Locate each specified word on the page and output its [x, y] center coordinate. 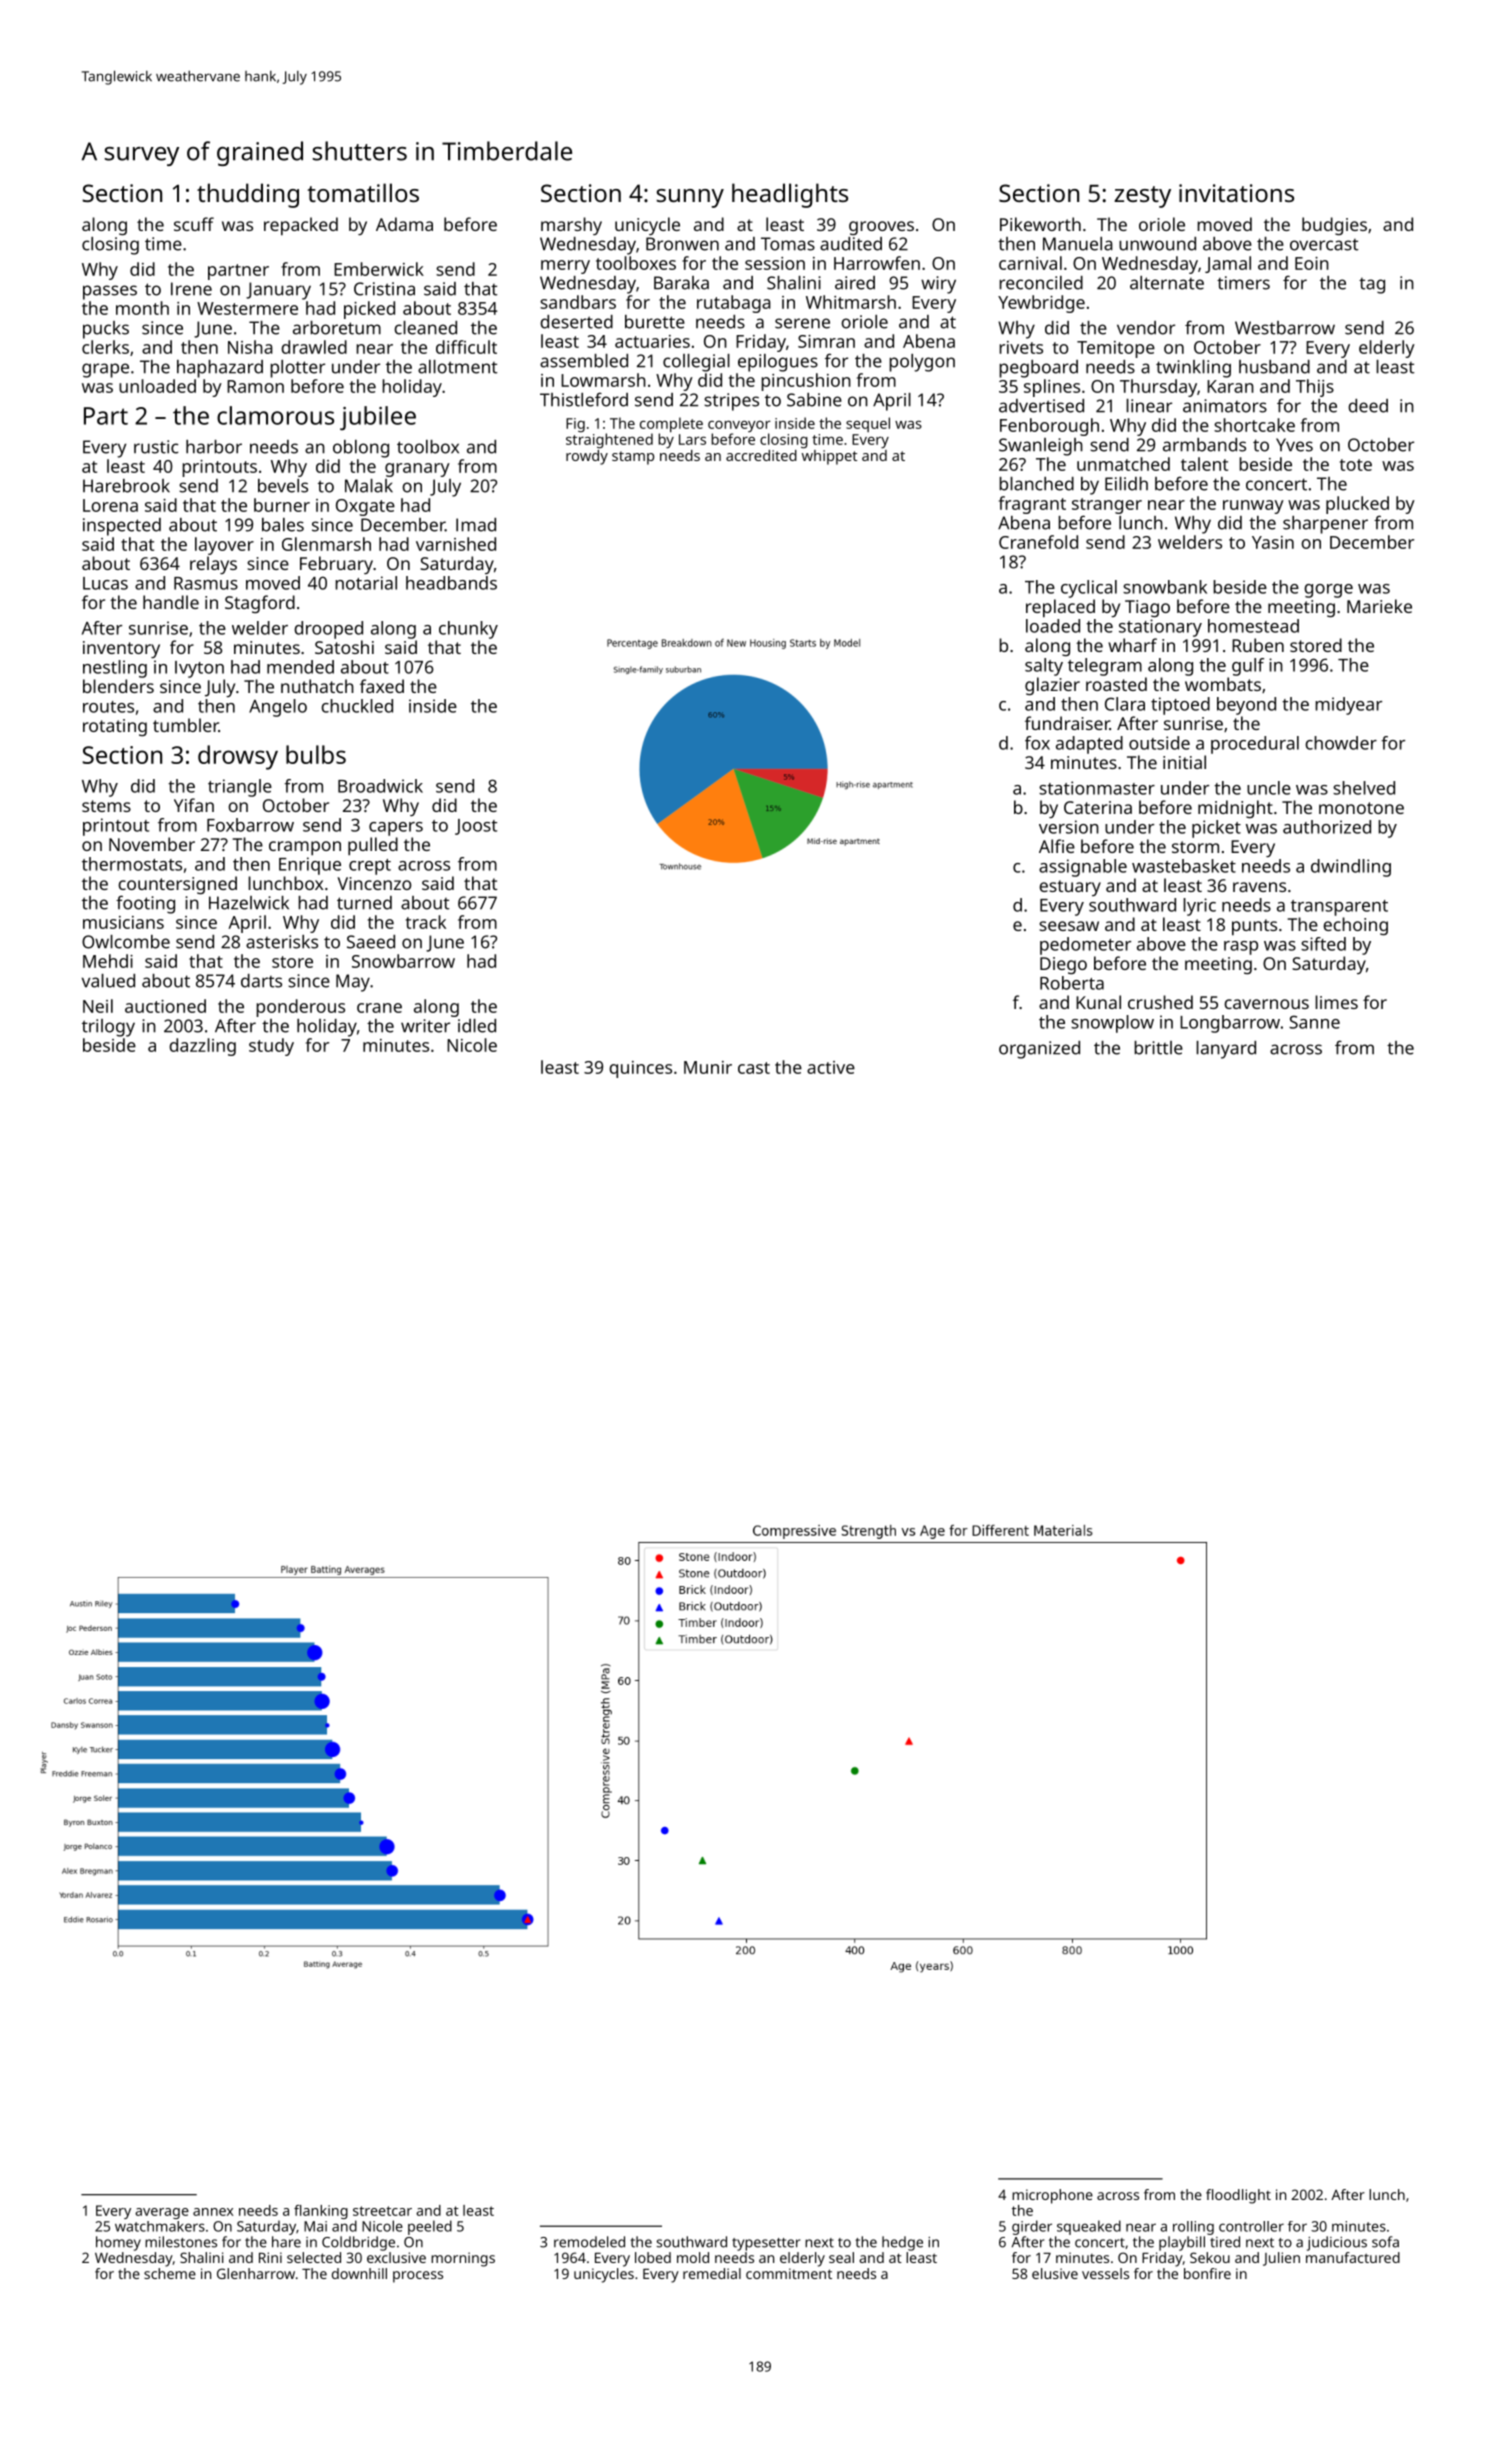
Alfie [1057, 846]
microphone [1052, 2196]
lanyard [1226, 1050]
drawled [314, 347]
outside [1159, 743]
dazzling [202, 1047]
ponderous [300, 1008]
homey [118, 2243]
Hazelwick [249, 903]
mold [693, 2257]
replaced [1060, 608]
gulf [1248, 667]
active [831, 1067]
